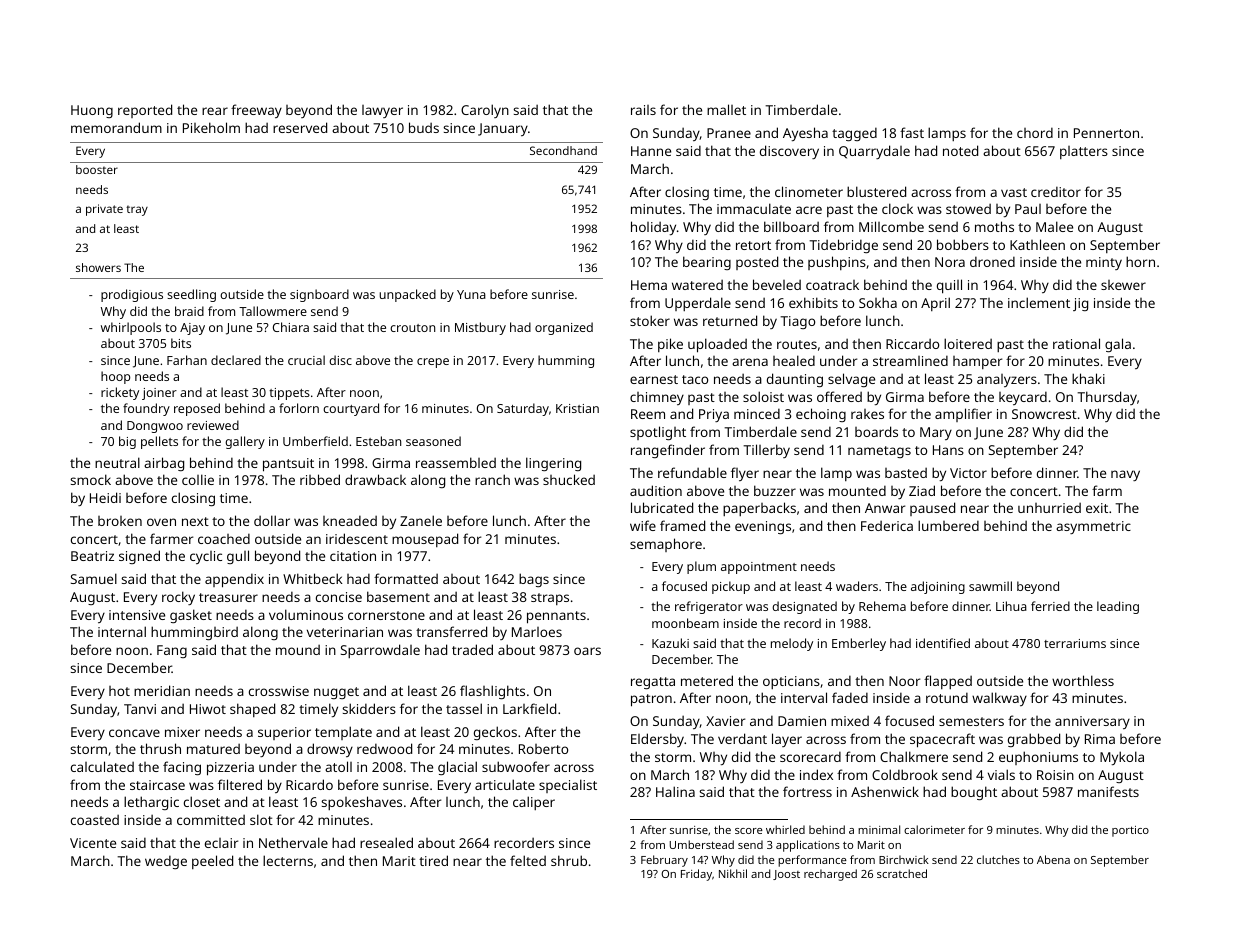  Describe the element at coordinates (137, 615) in the screenshot. I see `intensive` at that location.
